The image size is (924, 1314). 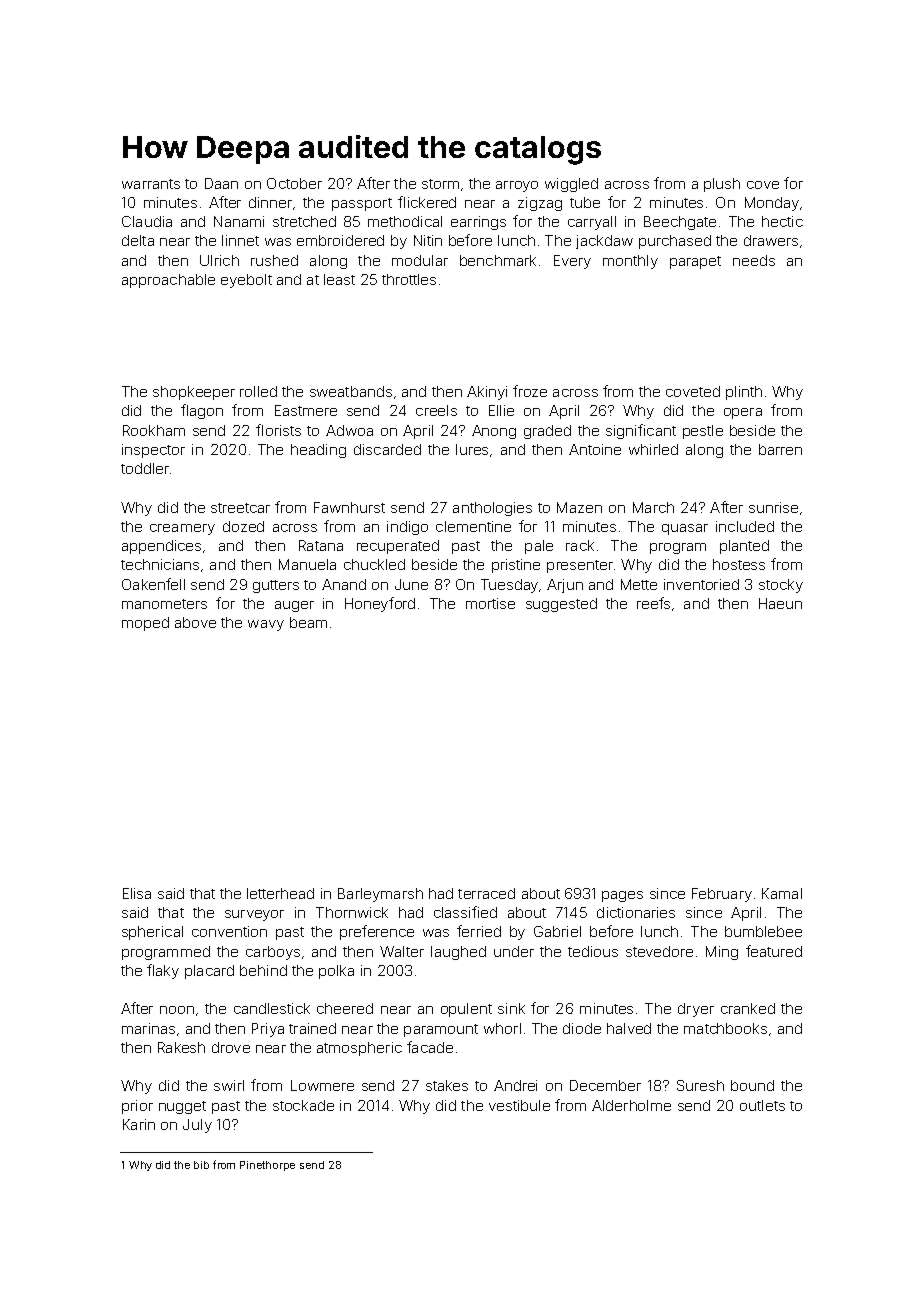 I want to click on moped, so click(x=145, y=624).
